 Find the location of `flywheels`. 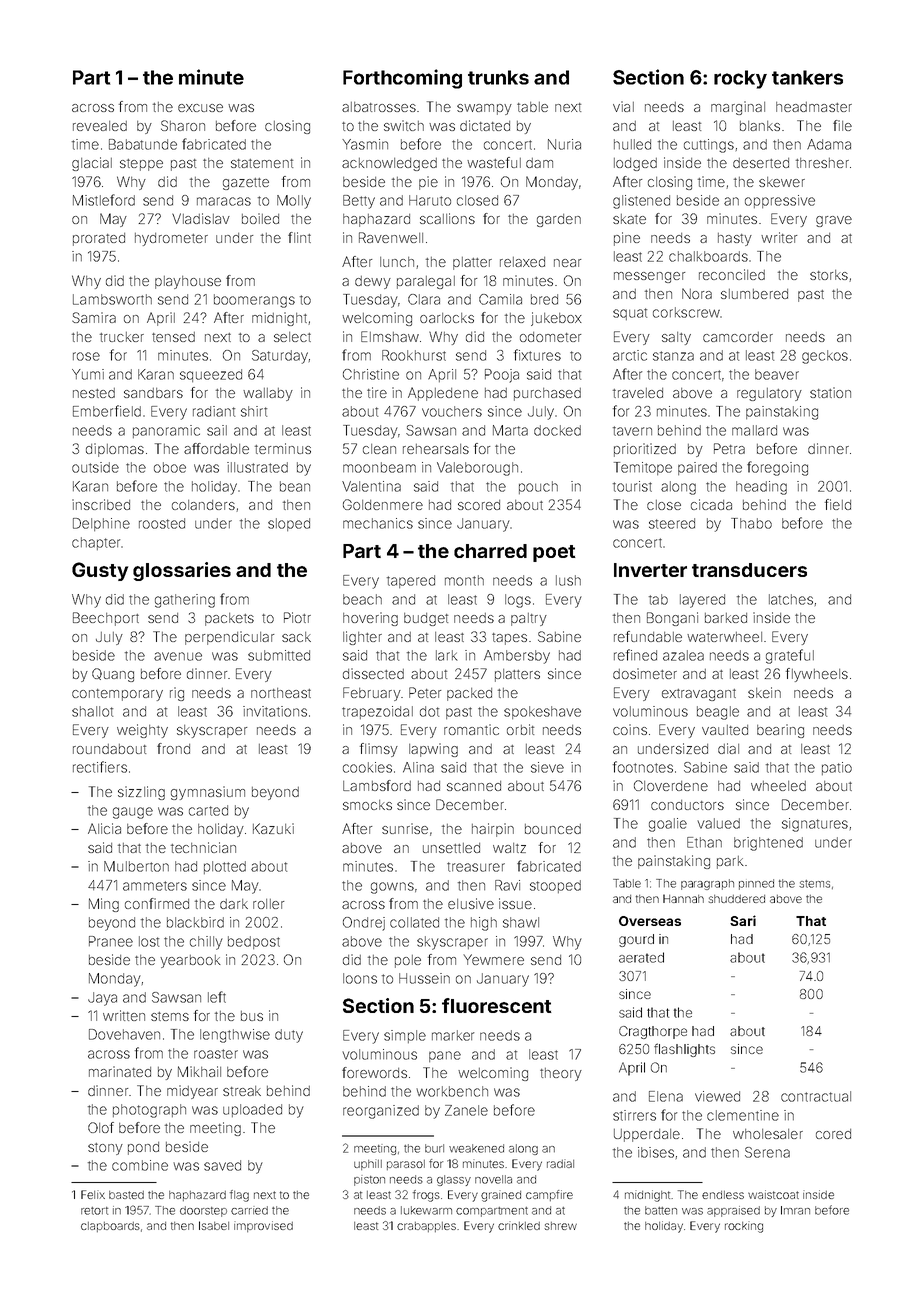

flywheels is located at coordinates (817, 675).
